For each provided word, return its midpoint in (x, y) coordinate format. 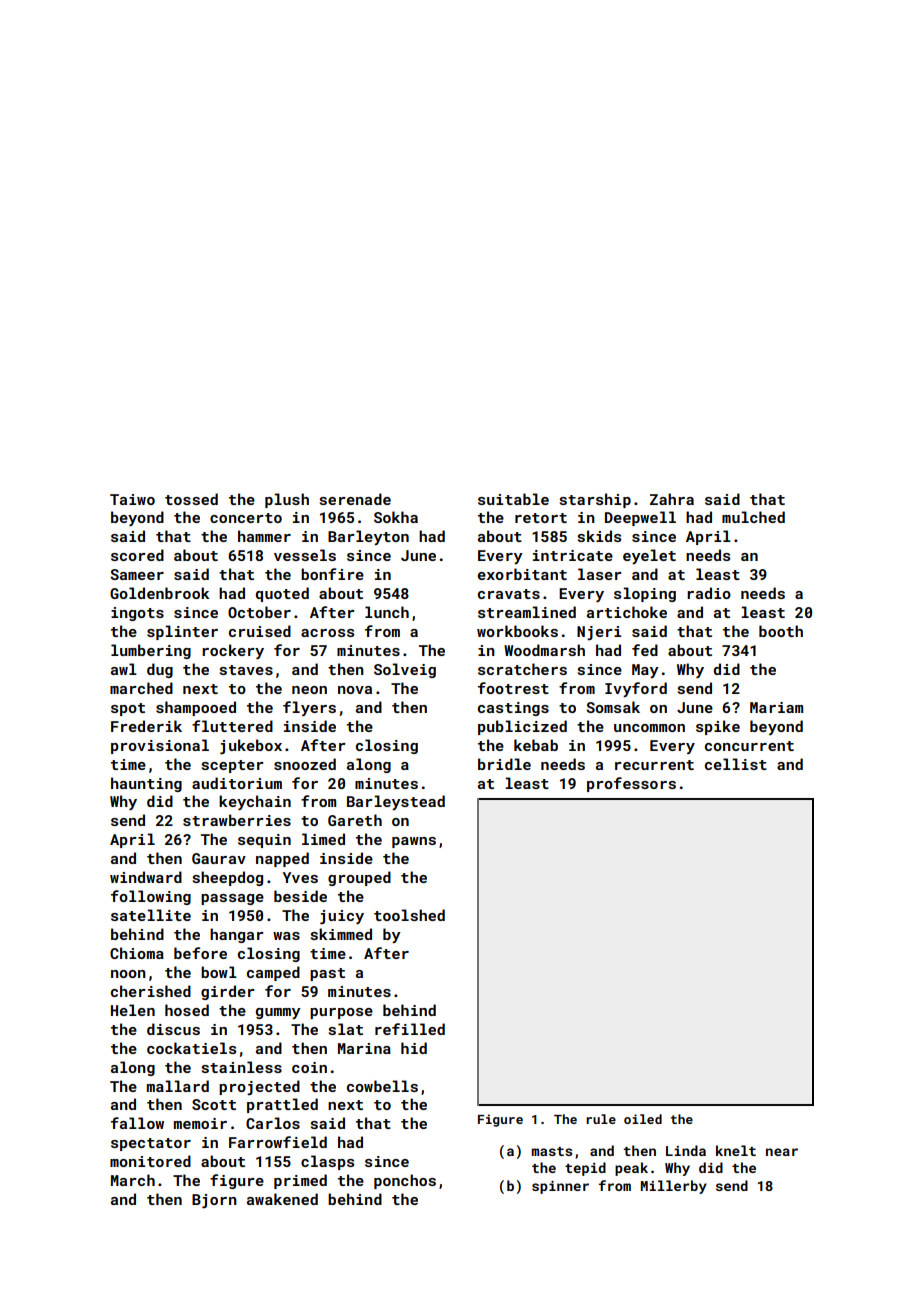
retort (541, 518)
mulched (753, 517)
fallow (137, 1123)
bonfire (332, 574)
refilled (410, 1029)
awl (124, 669)
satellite (151, 915)
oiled (643, 1119)
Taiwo (132, 499)
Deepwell (640, 518)
